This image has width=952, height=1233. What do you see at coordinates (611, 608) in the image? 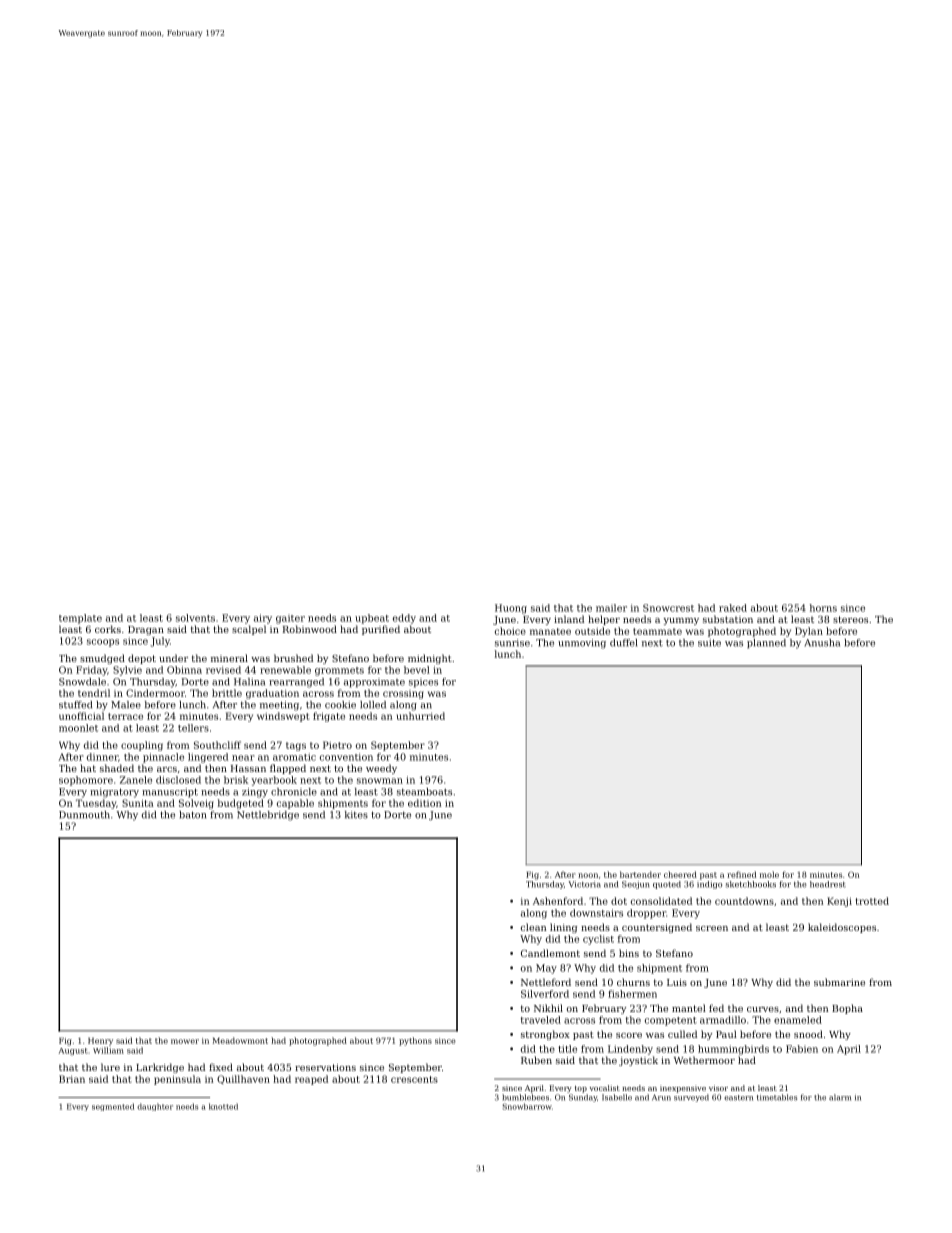
I see `mailer` at bounding box center [611, 608].
